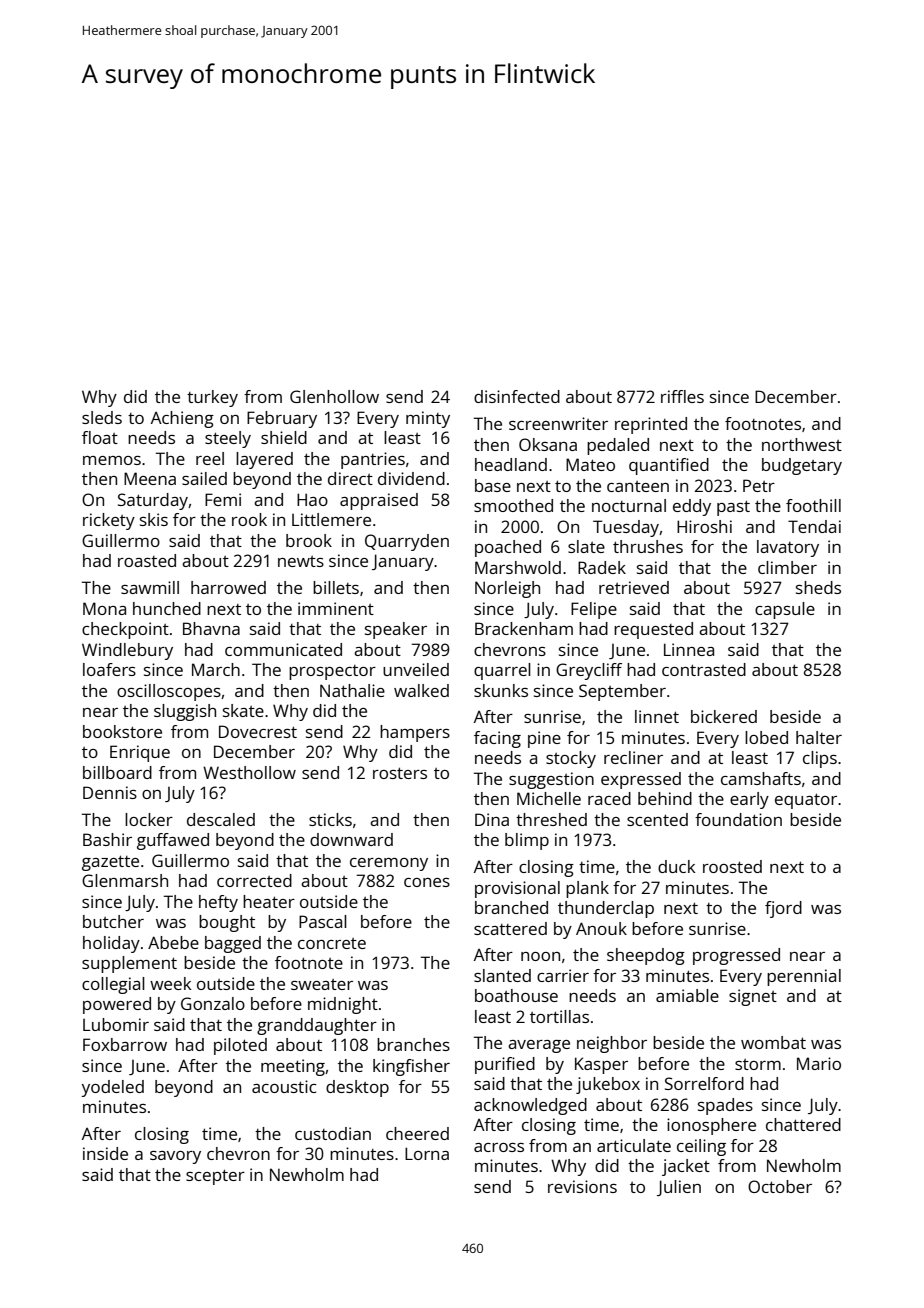 The width and height of the image is (924, 1308). What do you see at coordinates (173, 942) in the image?
I see `Abebe` at bounding box center [173, 942].
